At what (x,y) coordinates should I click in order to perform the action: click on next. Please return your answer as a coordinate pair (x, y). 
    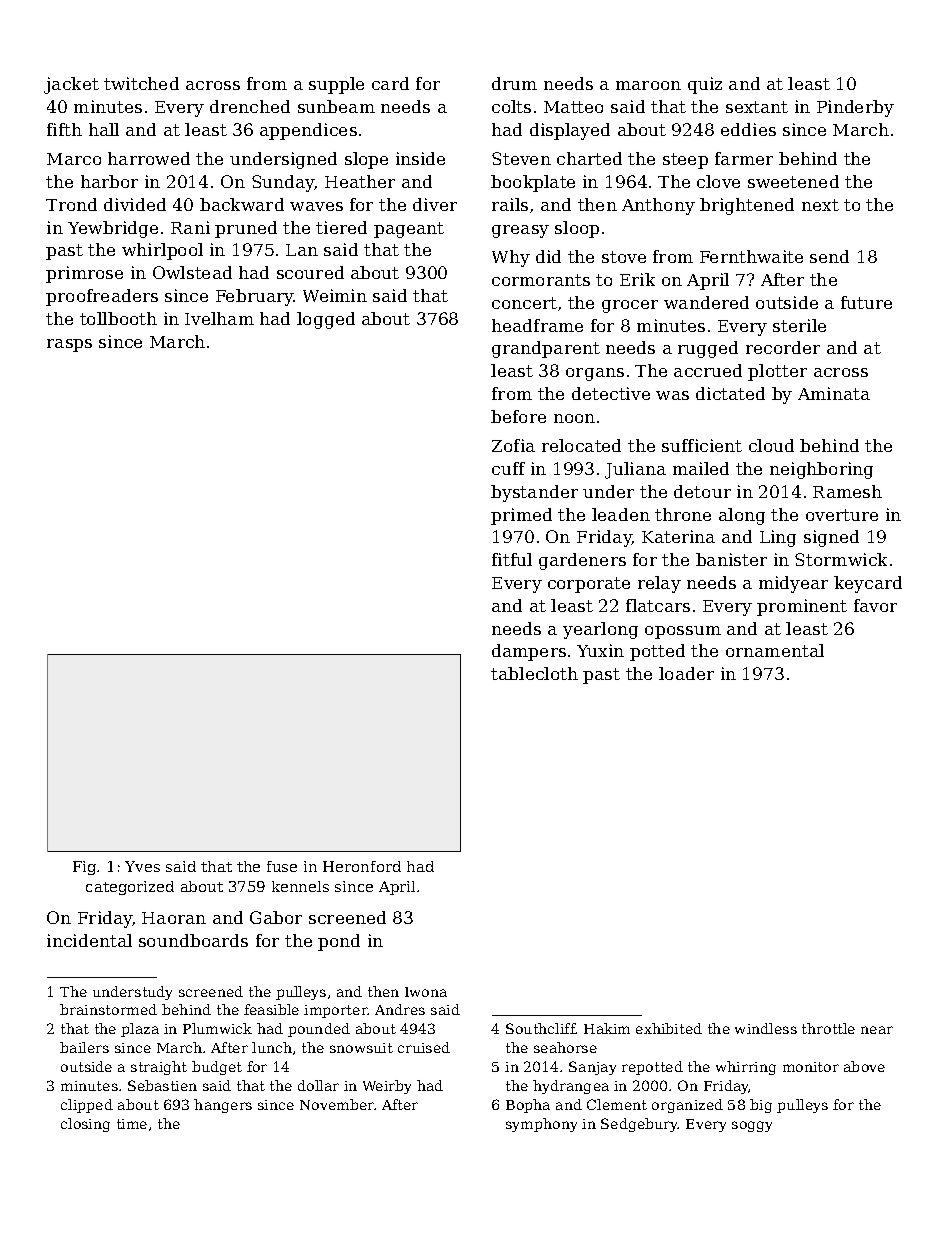
    Looking at the image, I should click on (820, 205).
